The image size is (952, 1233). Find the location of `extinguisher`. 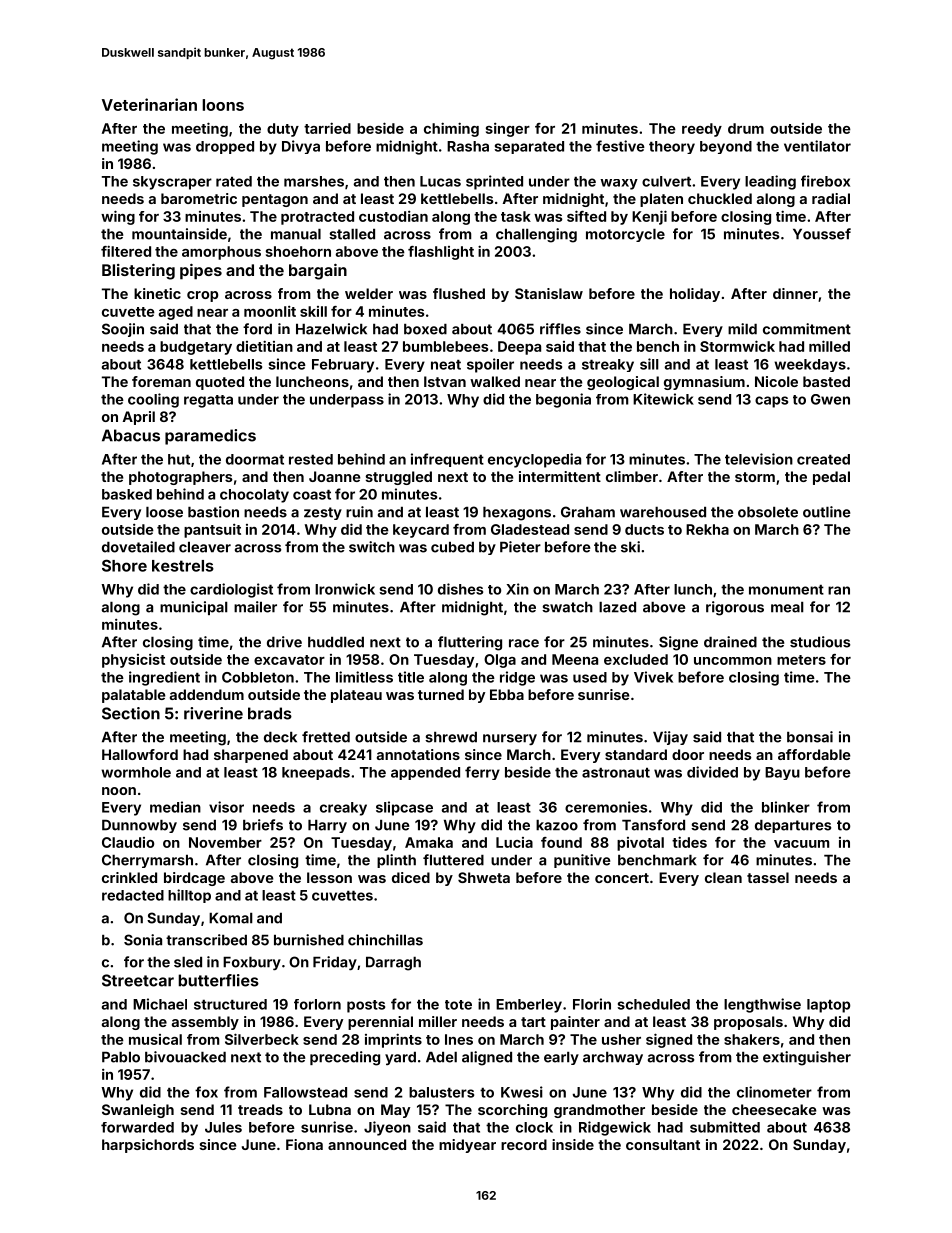

extinguisher is located at coordinates (807, 1058).
